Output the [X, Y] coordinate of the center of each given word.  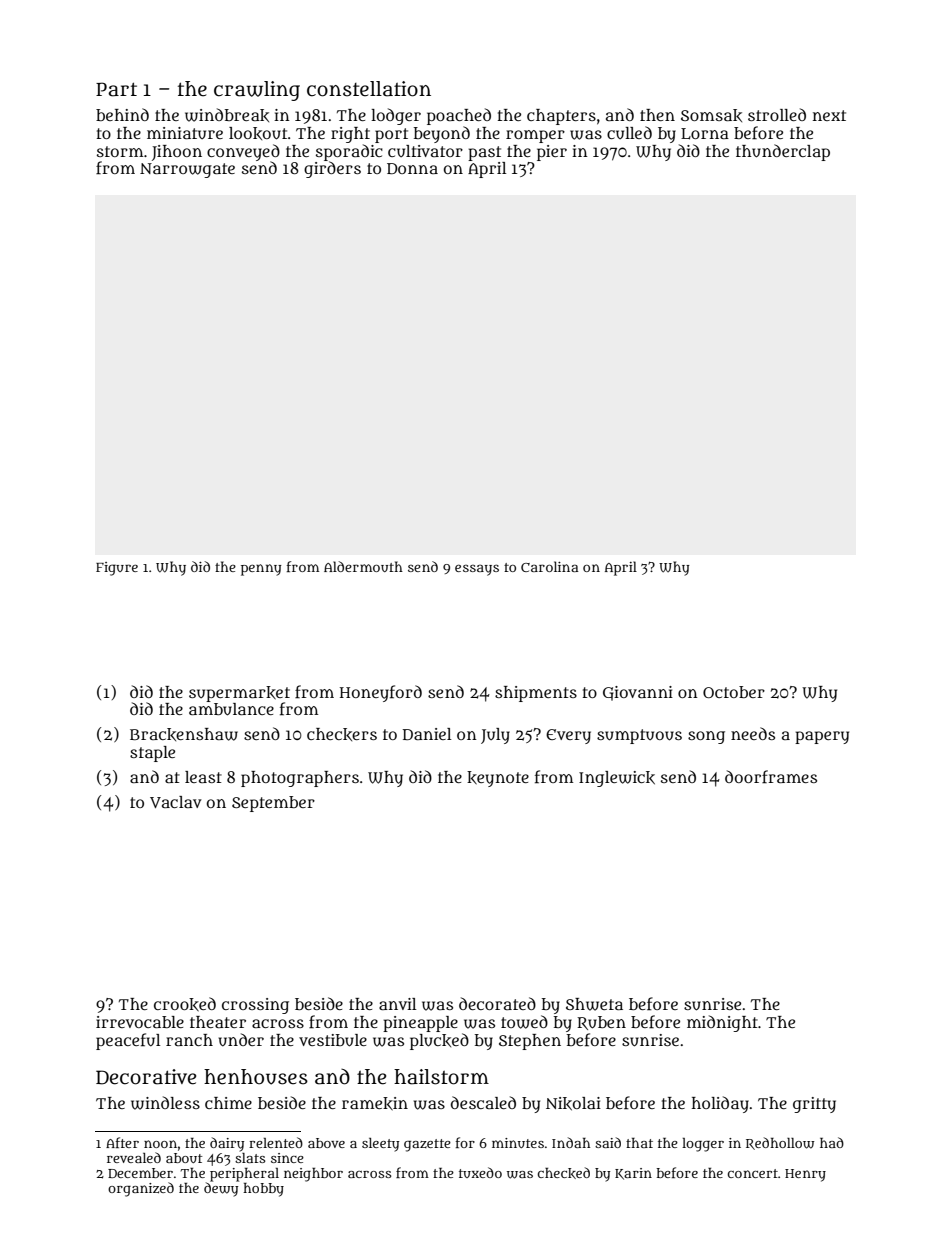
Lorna [705, 134]
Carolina [550, 566]
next [829, 115]
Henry [805, 1175]
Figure [117, 569]
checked [564, 1173]
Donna [412, 168]
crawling [257, 91]
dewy [221, 1189]
